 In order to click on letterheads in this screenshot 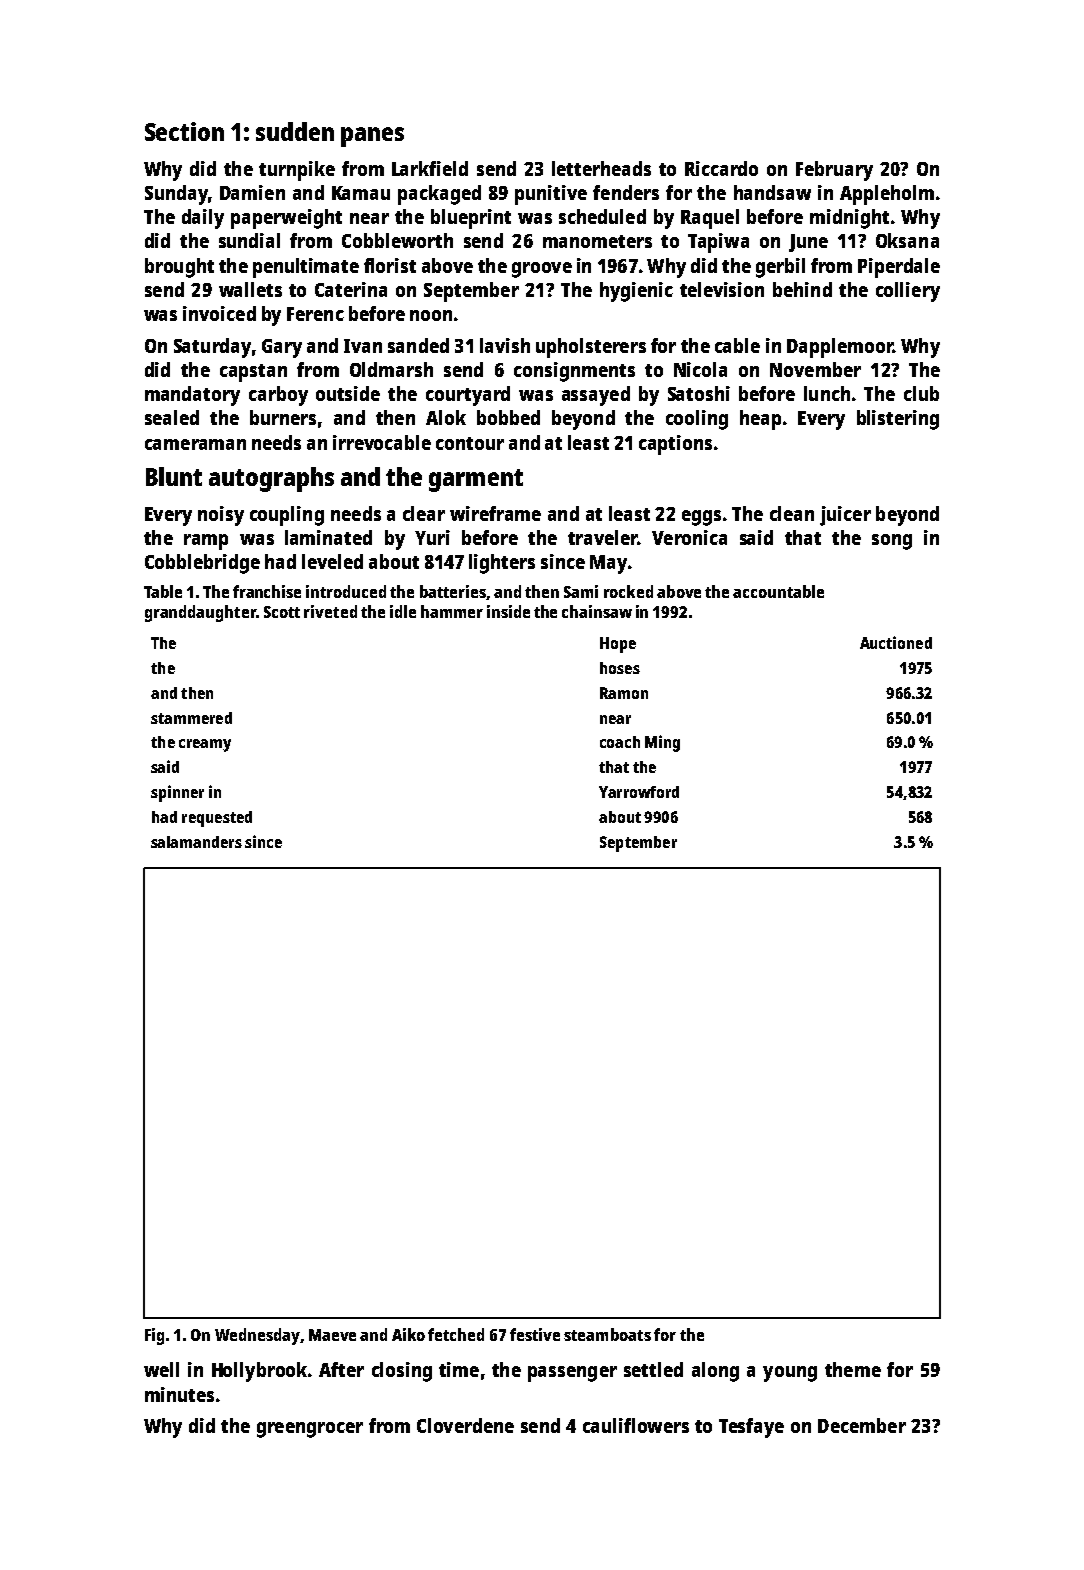, I will do `click(601, 168)`.
